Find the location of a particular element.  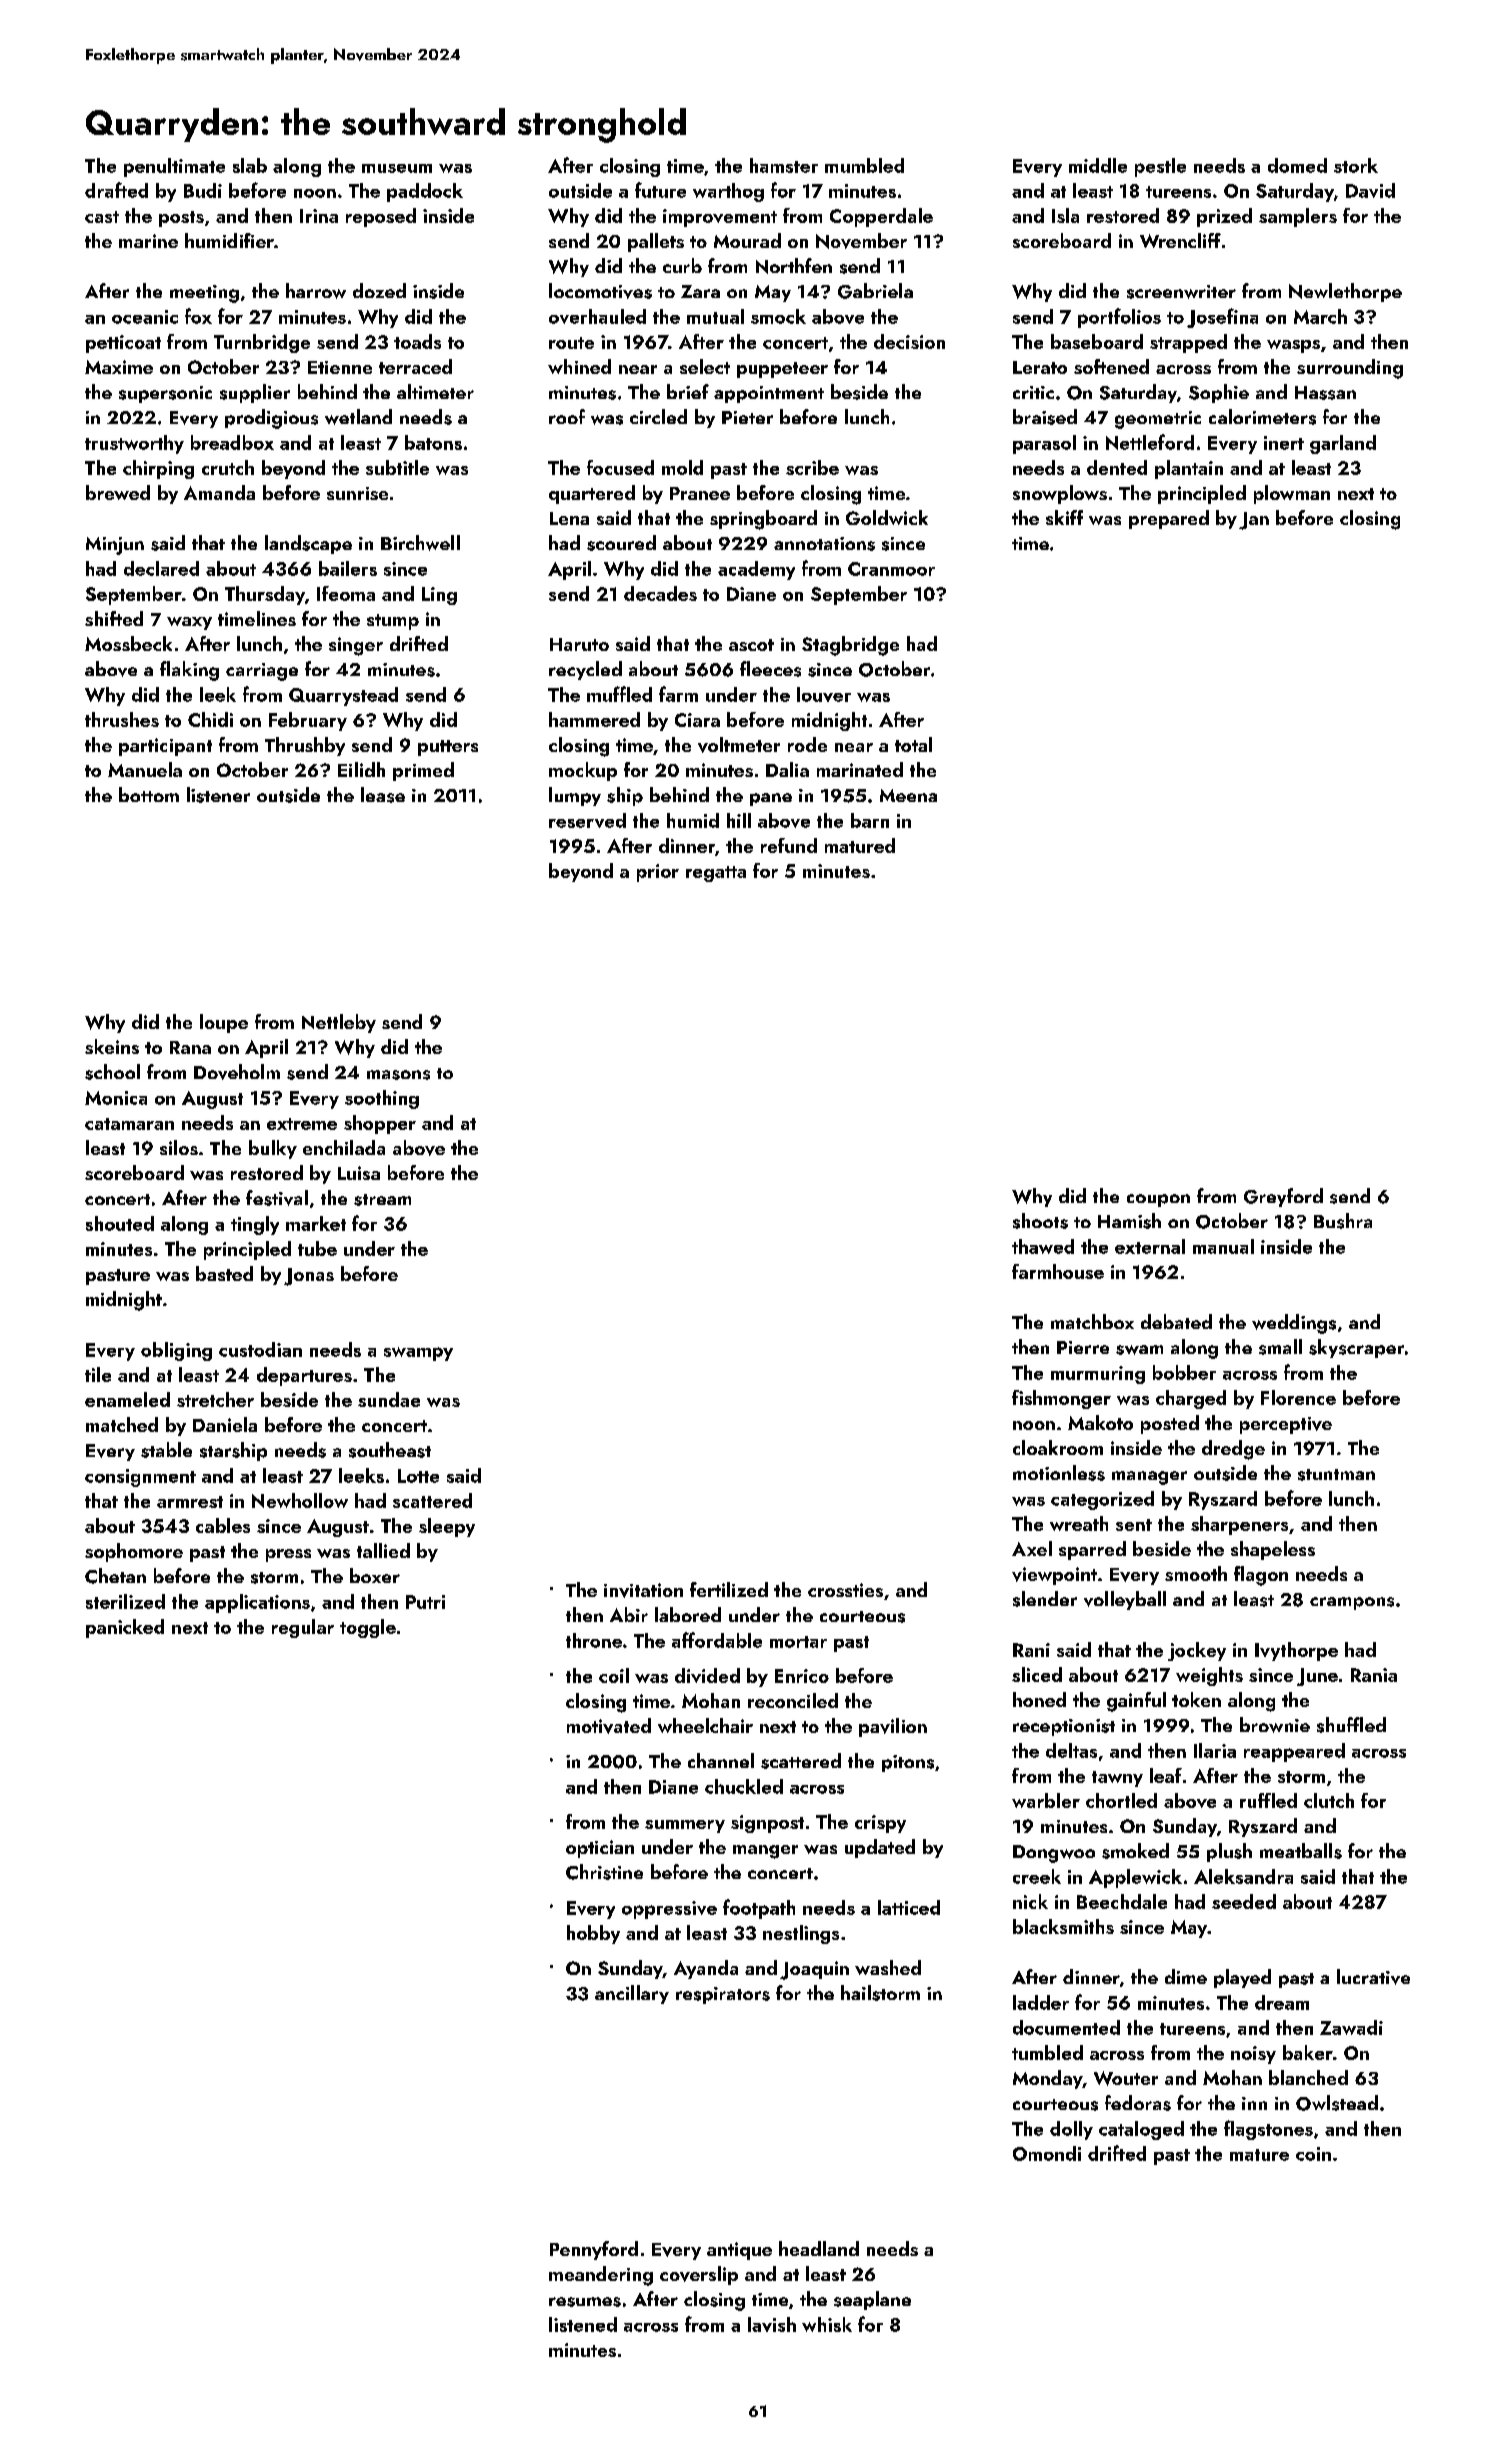

overhauled is located at coordinates (597, 316).
